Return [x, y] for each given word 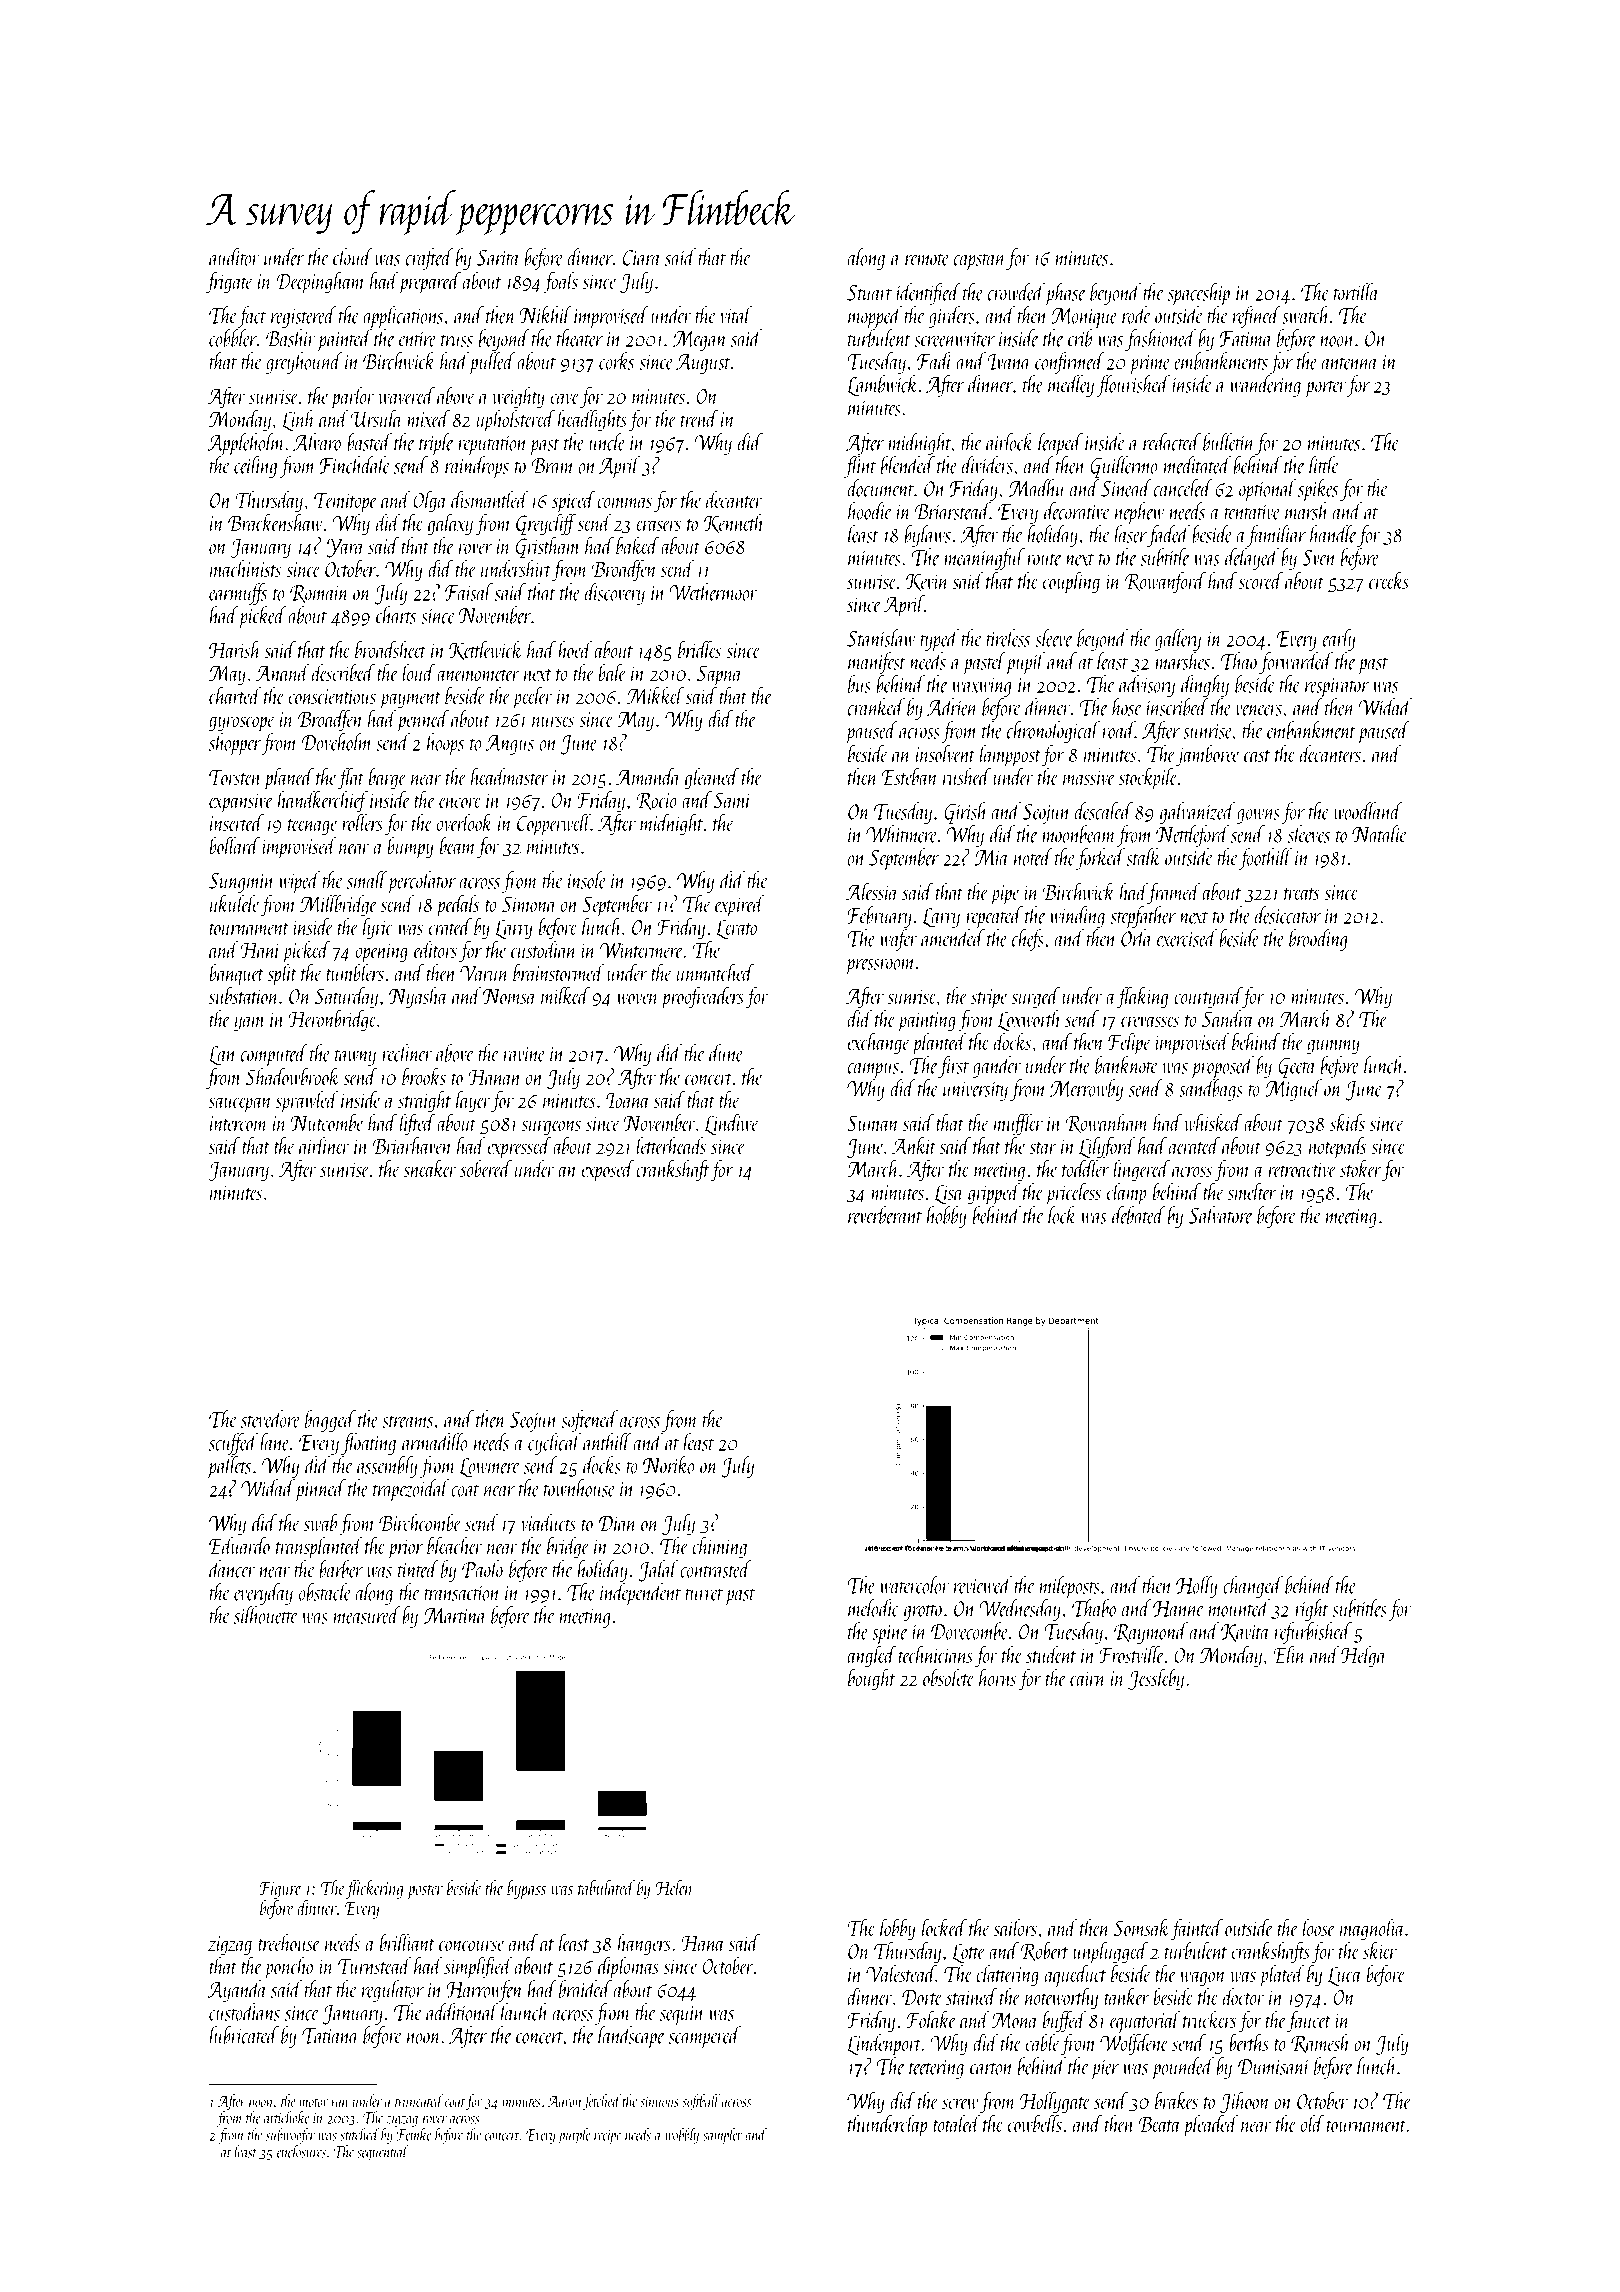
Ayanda [237, 1991]
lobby [898, 1929]
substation [244, 995]
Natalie [1379, 834]
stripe [988, 999]
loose [1318, 1927]
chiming [719, 1547]
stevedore [271, 1419]
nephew [1139, 513]
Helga [1363, 1656]
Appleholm [246, 444]
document [880, 488]
